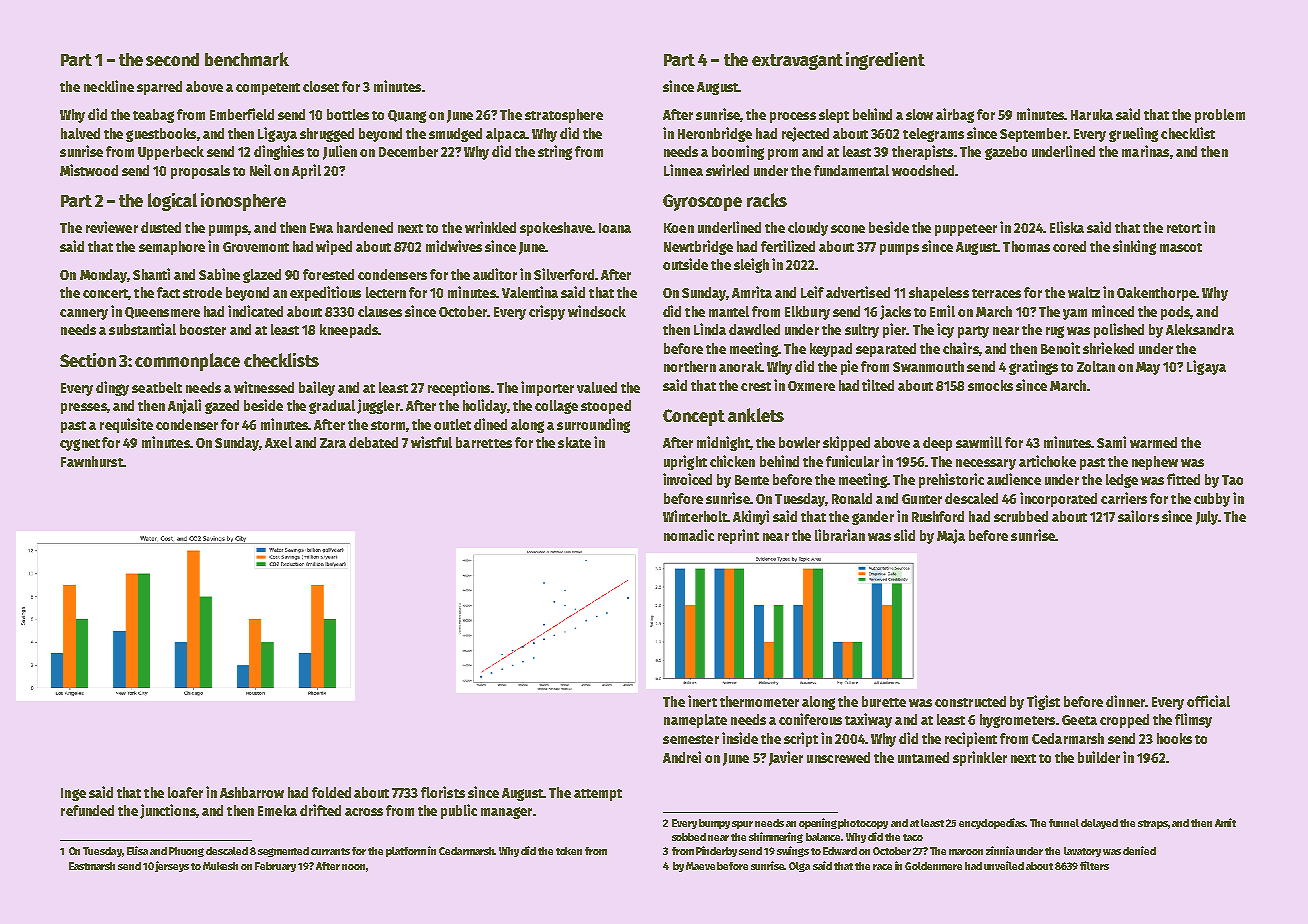  I want to click on Fawnhurst, so click(92, 461).
